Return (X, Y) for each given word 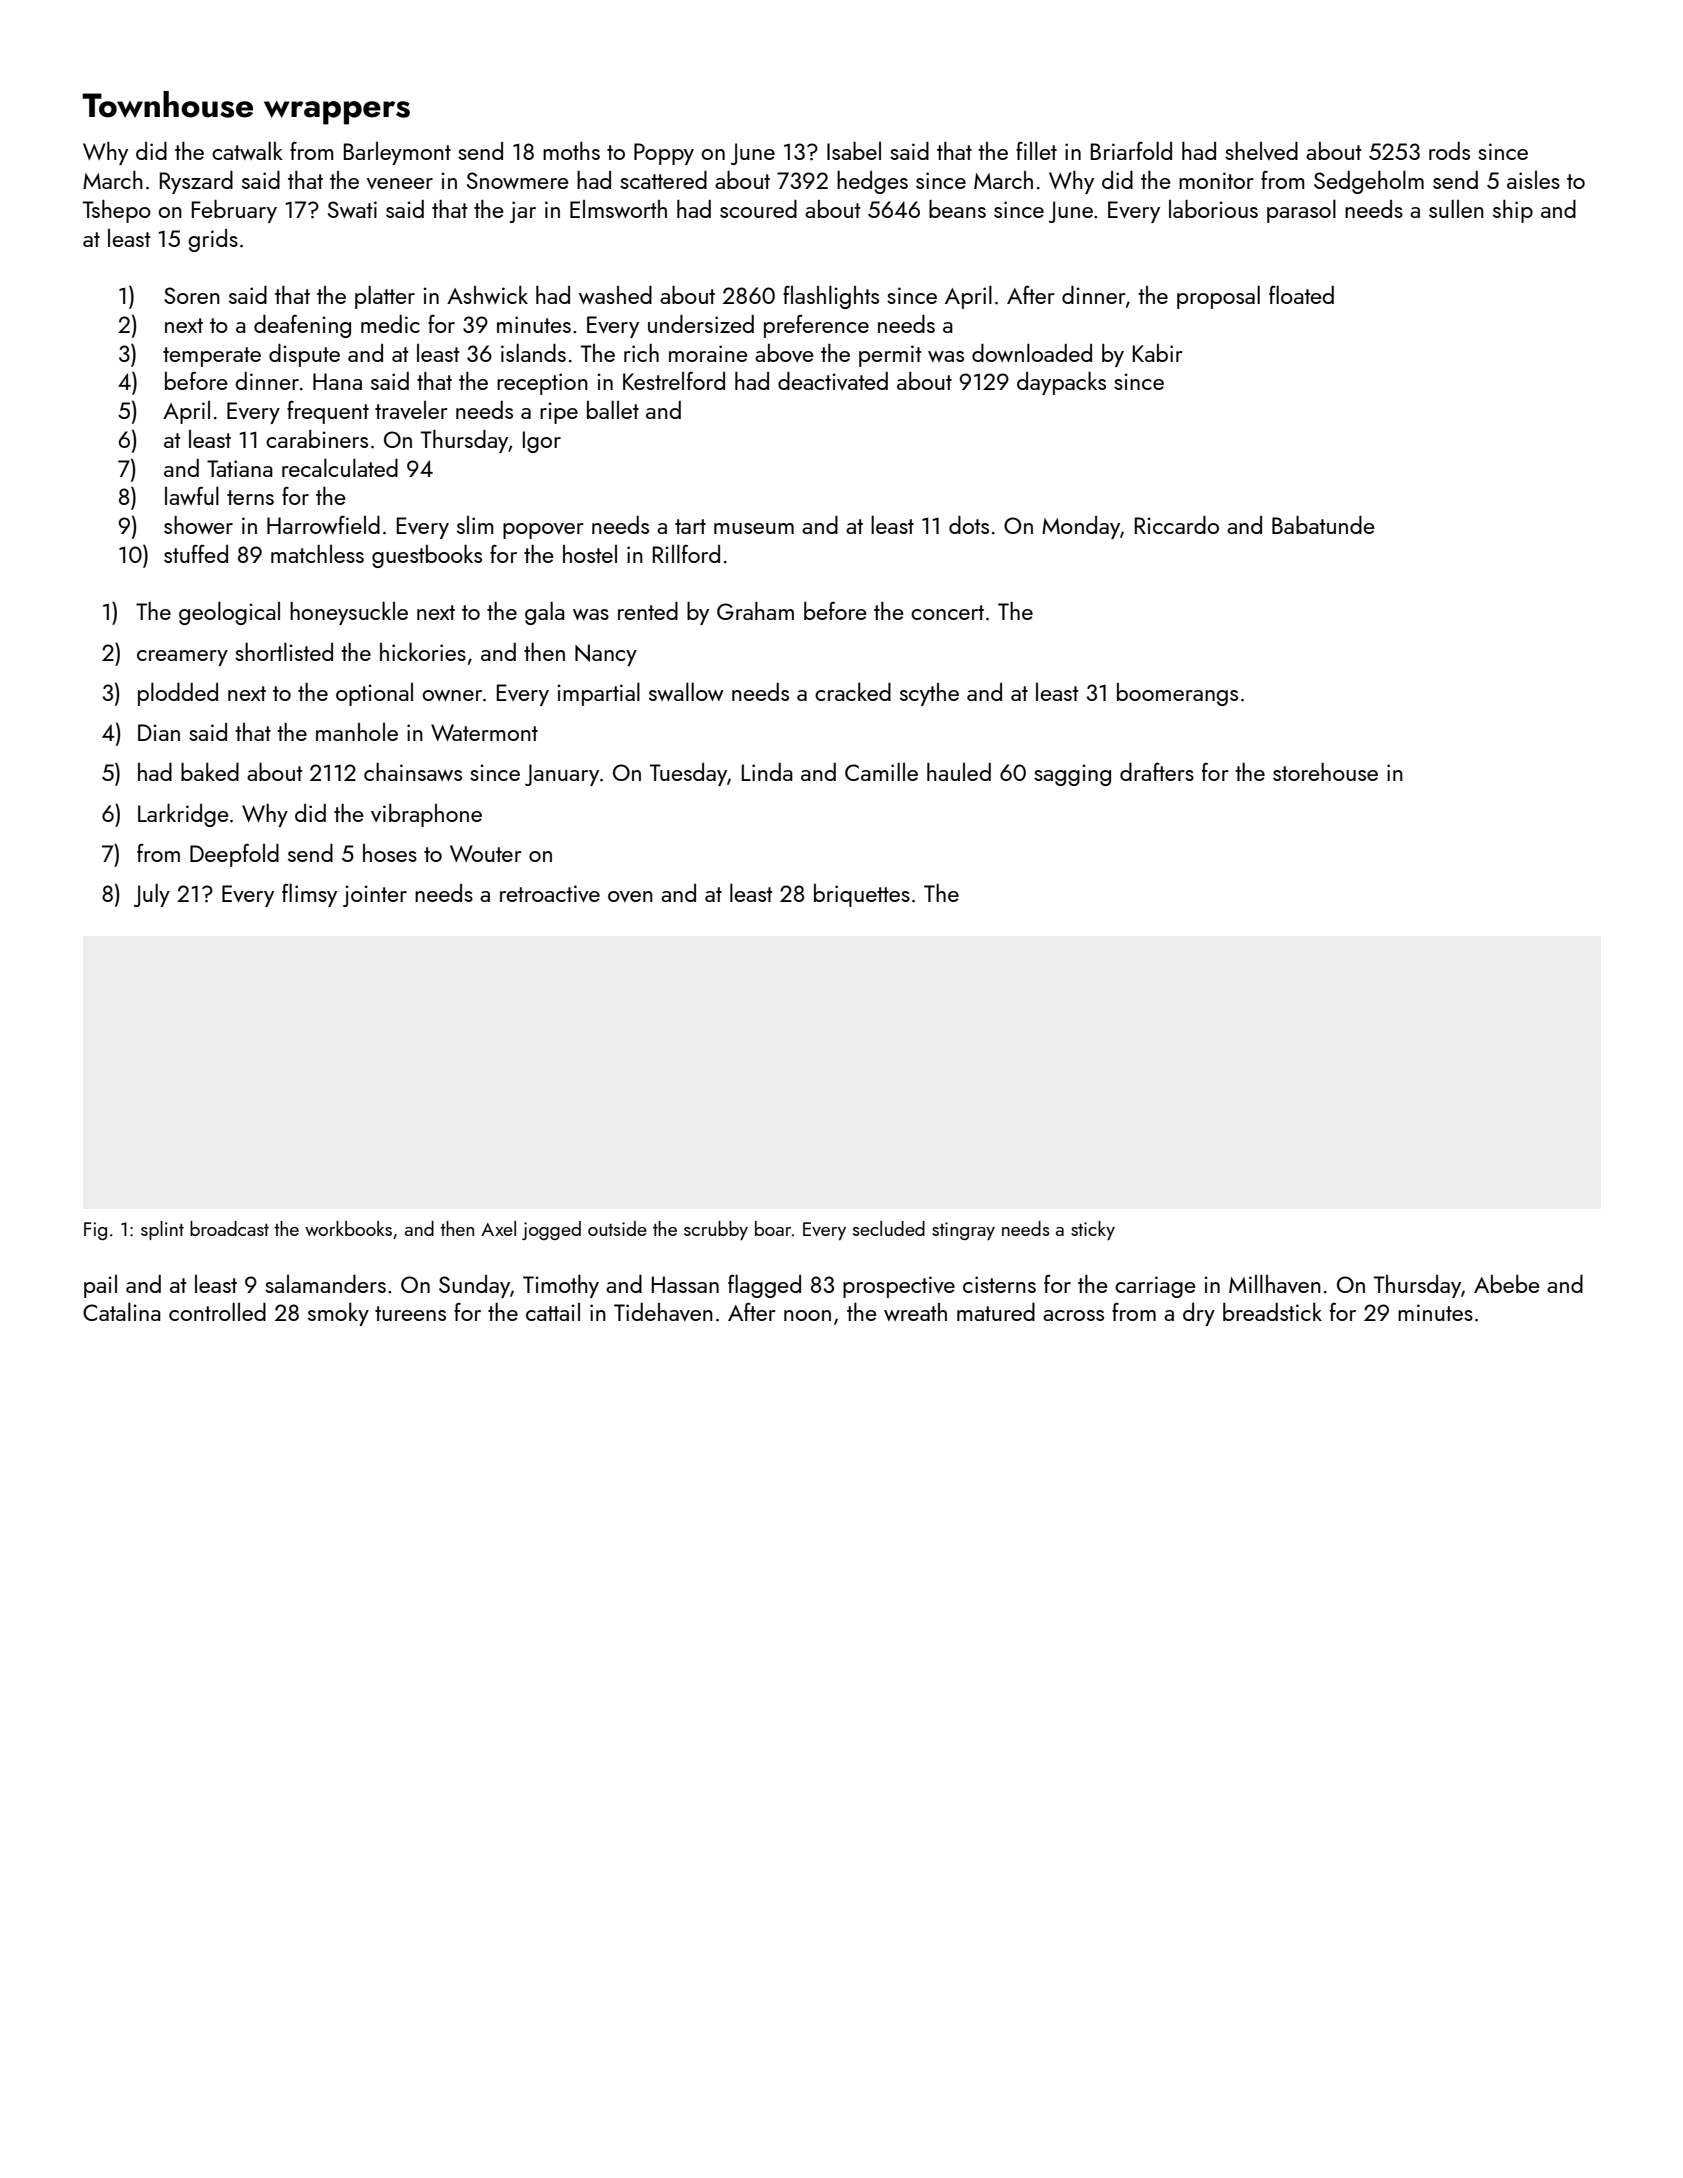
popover (543, 531)
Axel (498, 1228)
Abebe (1507, 1284)
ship (1513, 211)
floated (1301, 294)
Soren (192, 295)
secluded (889, 1228)
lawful (192, 495)
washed (615, 295)
